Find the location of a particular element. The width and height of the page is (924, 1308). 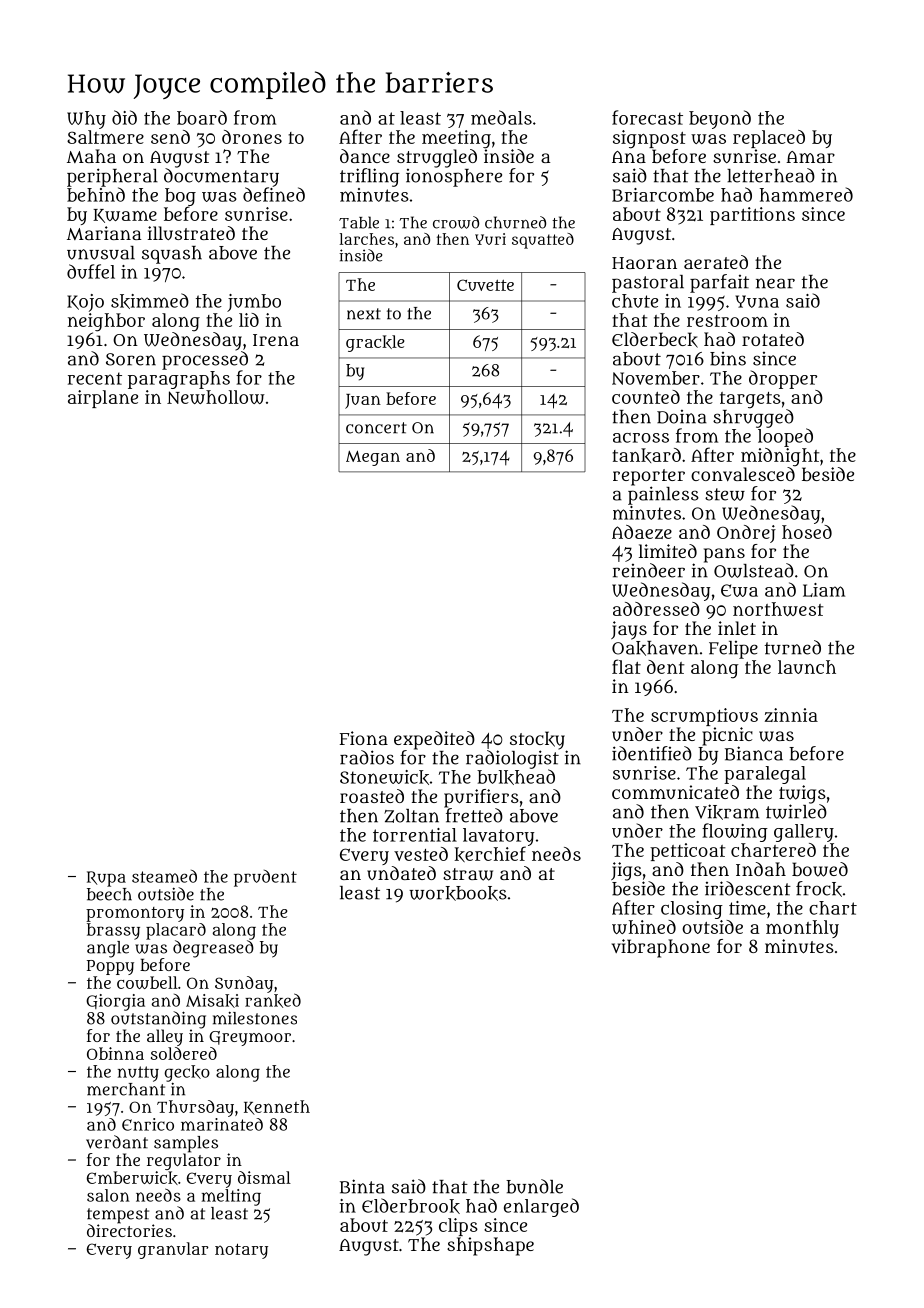

looped is located at coordinates (785, 437).
